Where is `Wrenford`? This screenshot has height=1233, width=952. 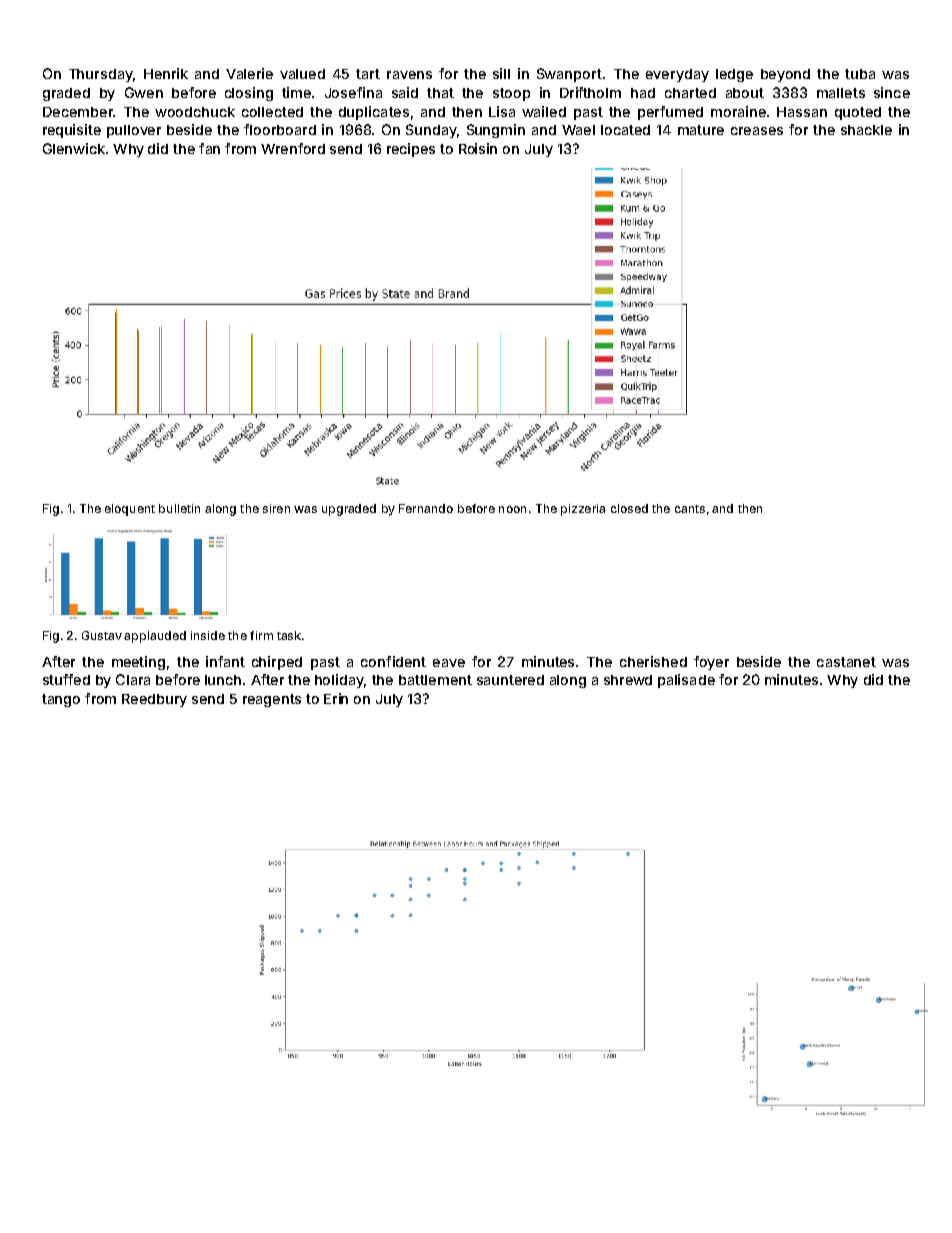
Wrenford is located at coordinates (293, 148).
